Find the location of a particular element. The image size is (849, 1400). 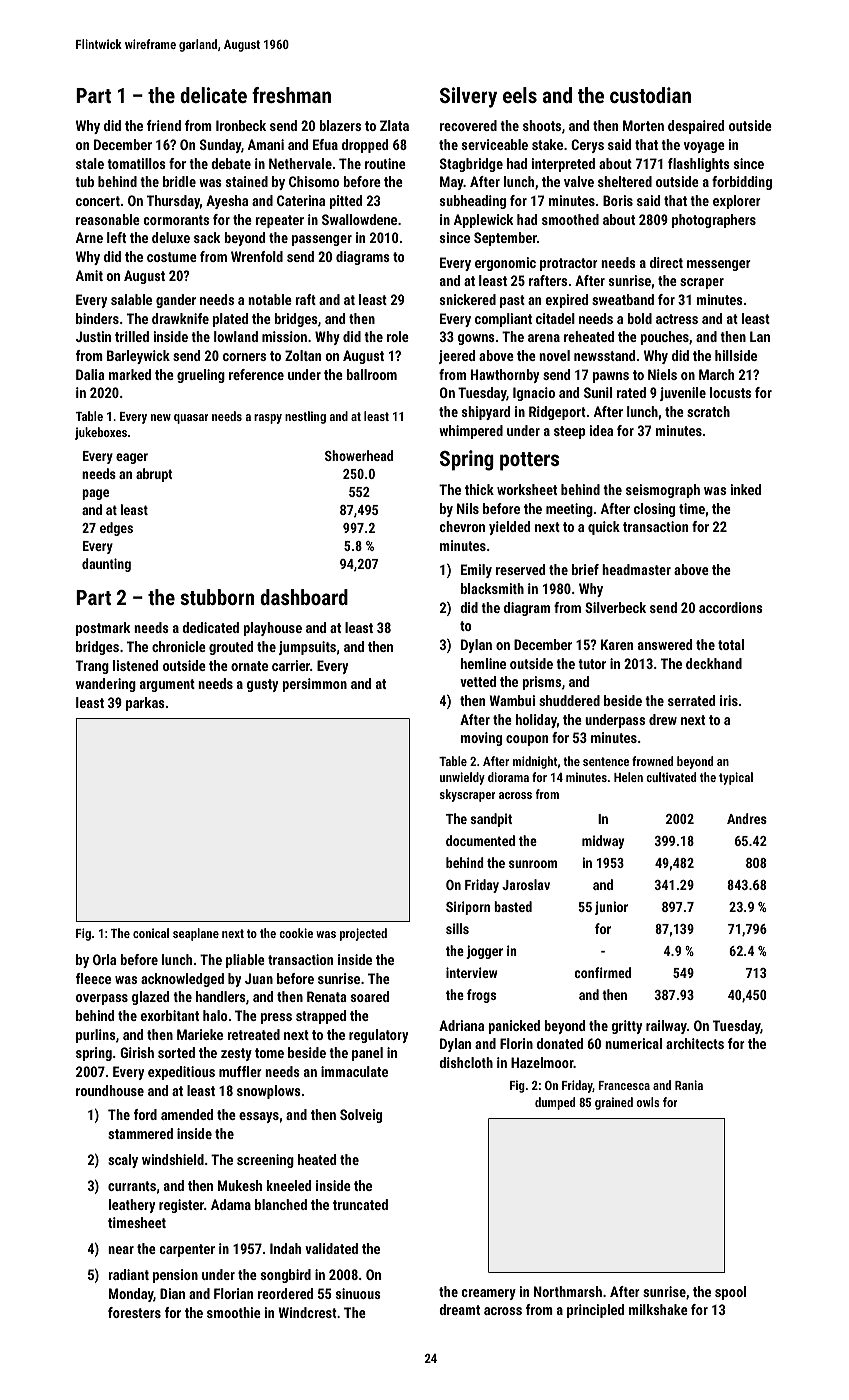

role is located at coordinates (398, 336).
